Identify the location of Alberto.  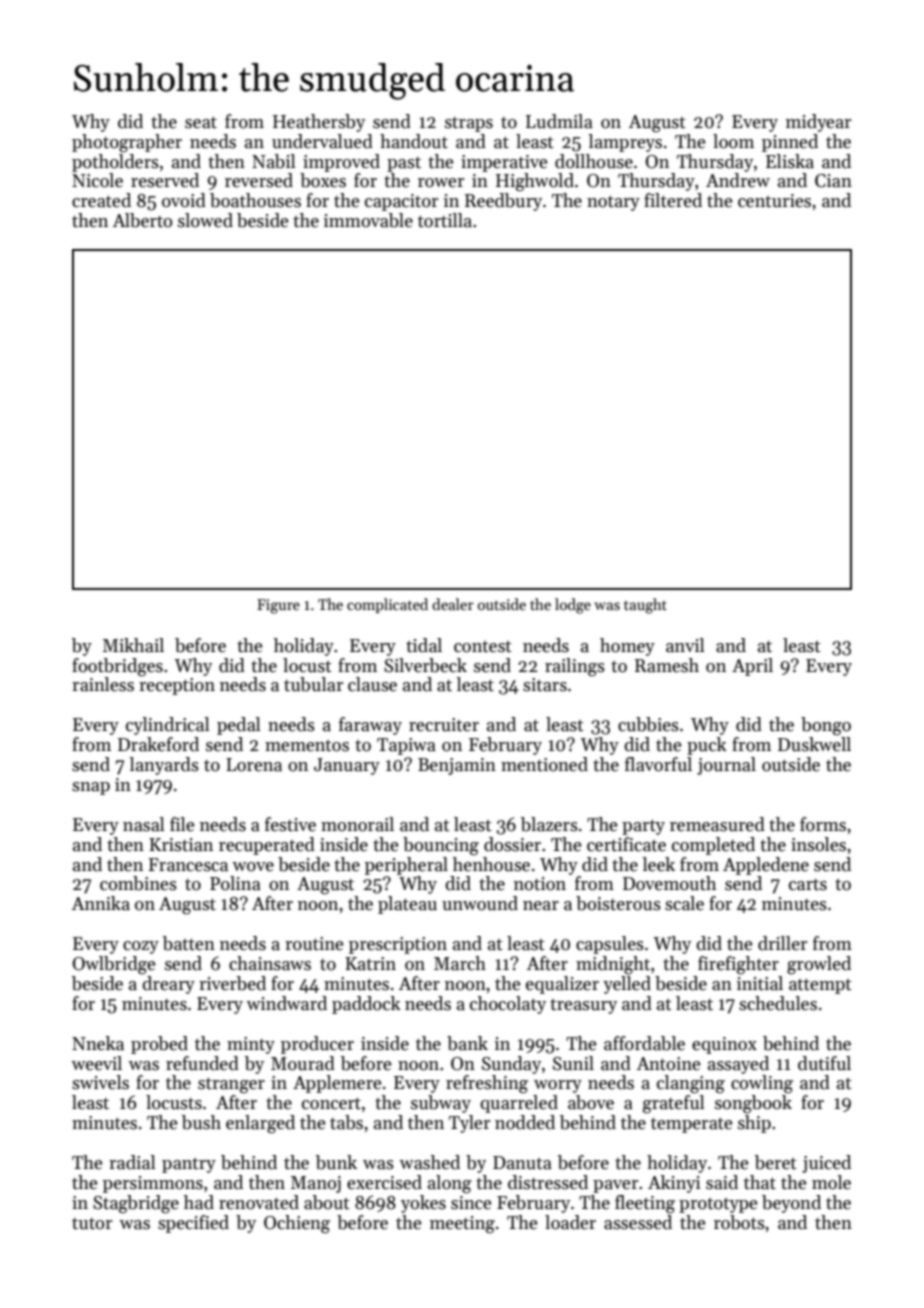
(142, 220).
